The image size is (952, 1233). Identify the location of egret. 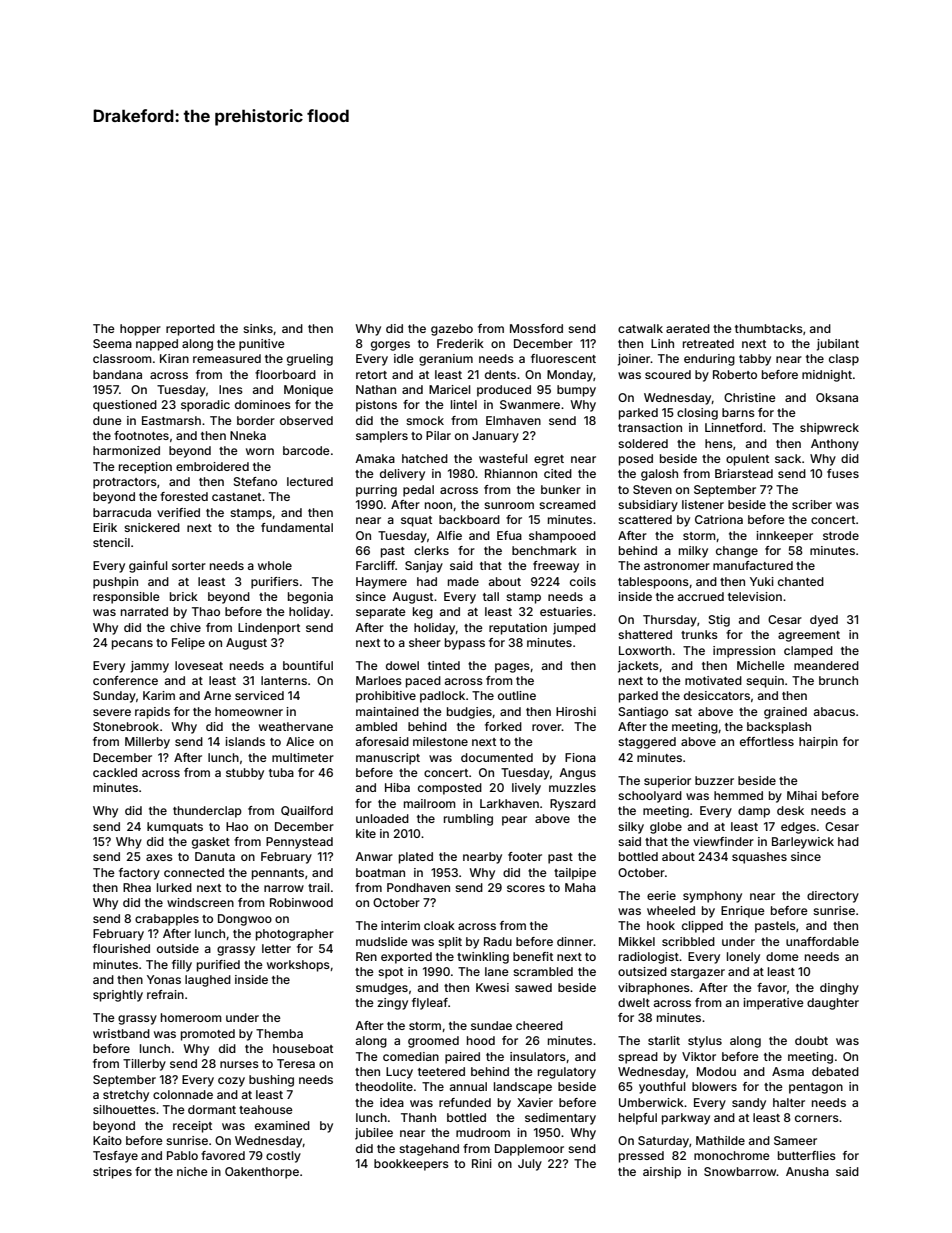
(549, 460).
